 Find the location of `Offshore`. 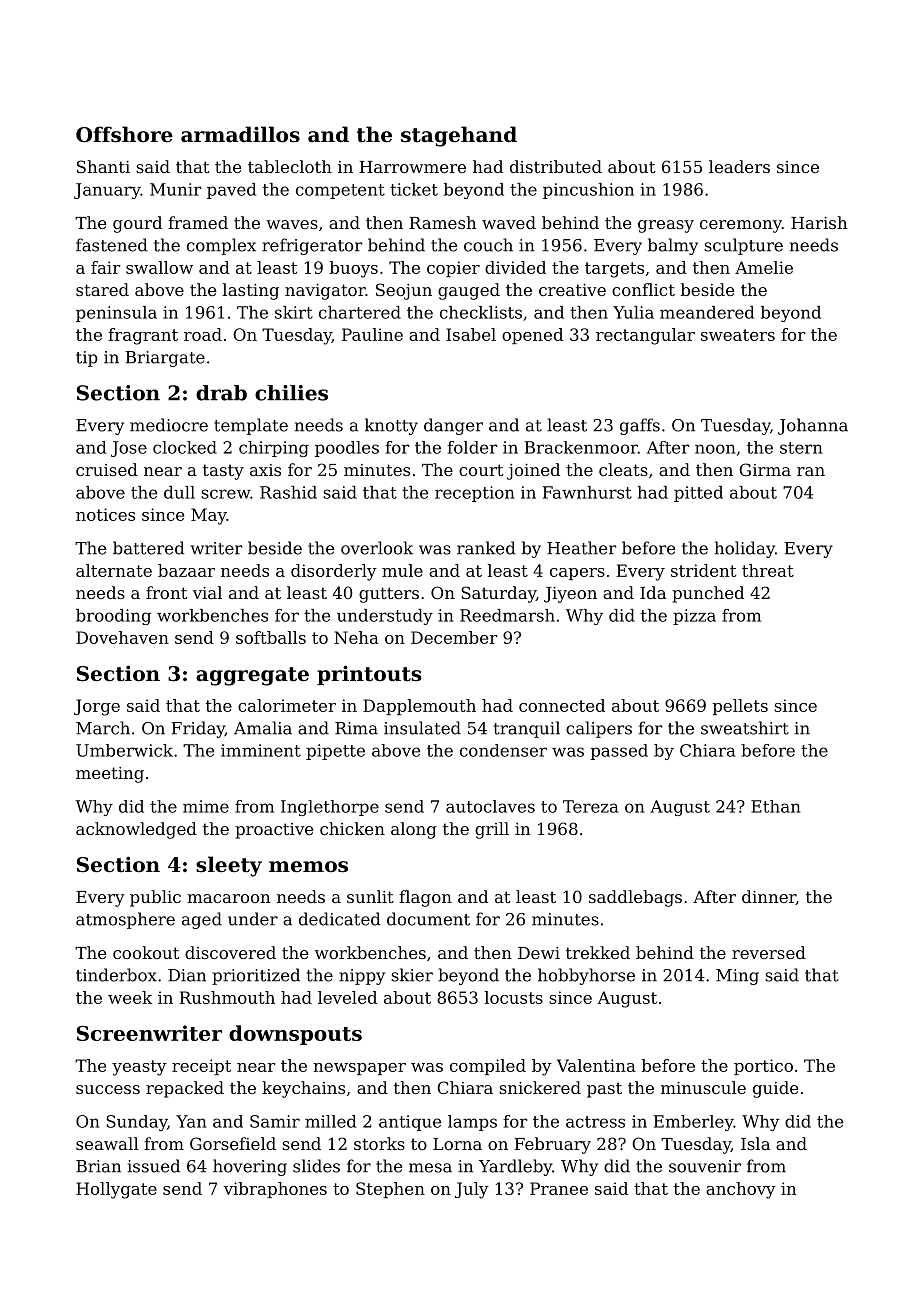

Offshore is located at coordinates (124, 134).
